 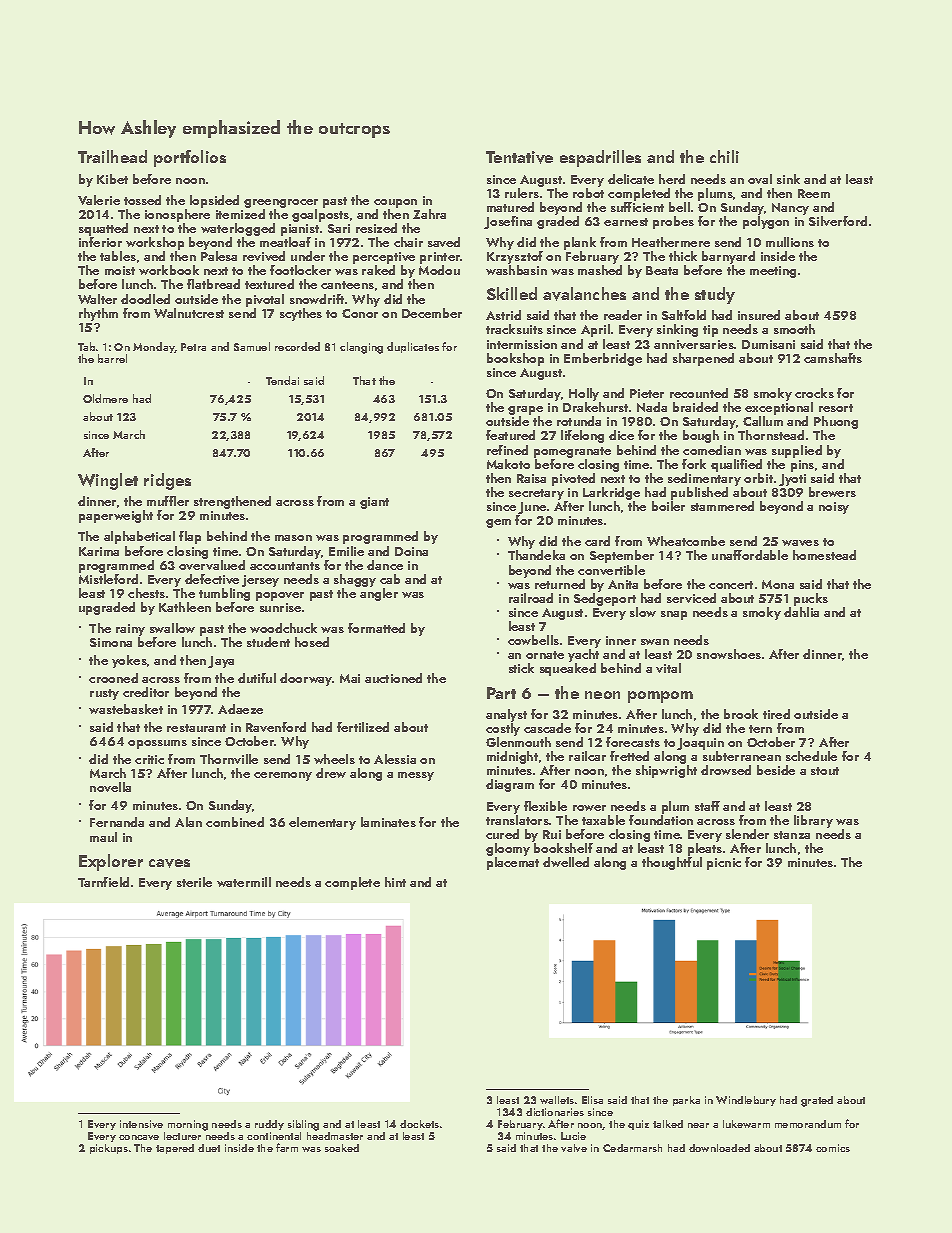 What do you see at coordinates (117, 822) in the document?
I see `Fernanda` at bounding box center [117, 822].
